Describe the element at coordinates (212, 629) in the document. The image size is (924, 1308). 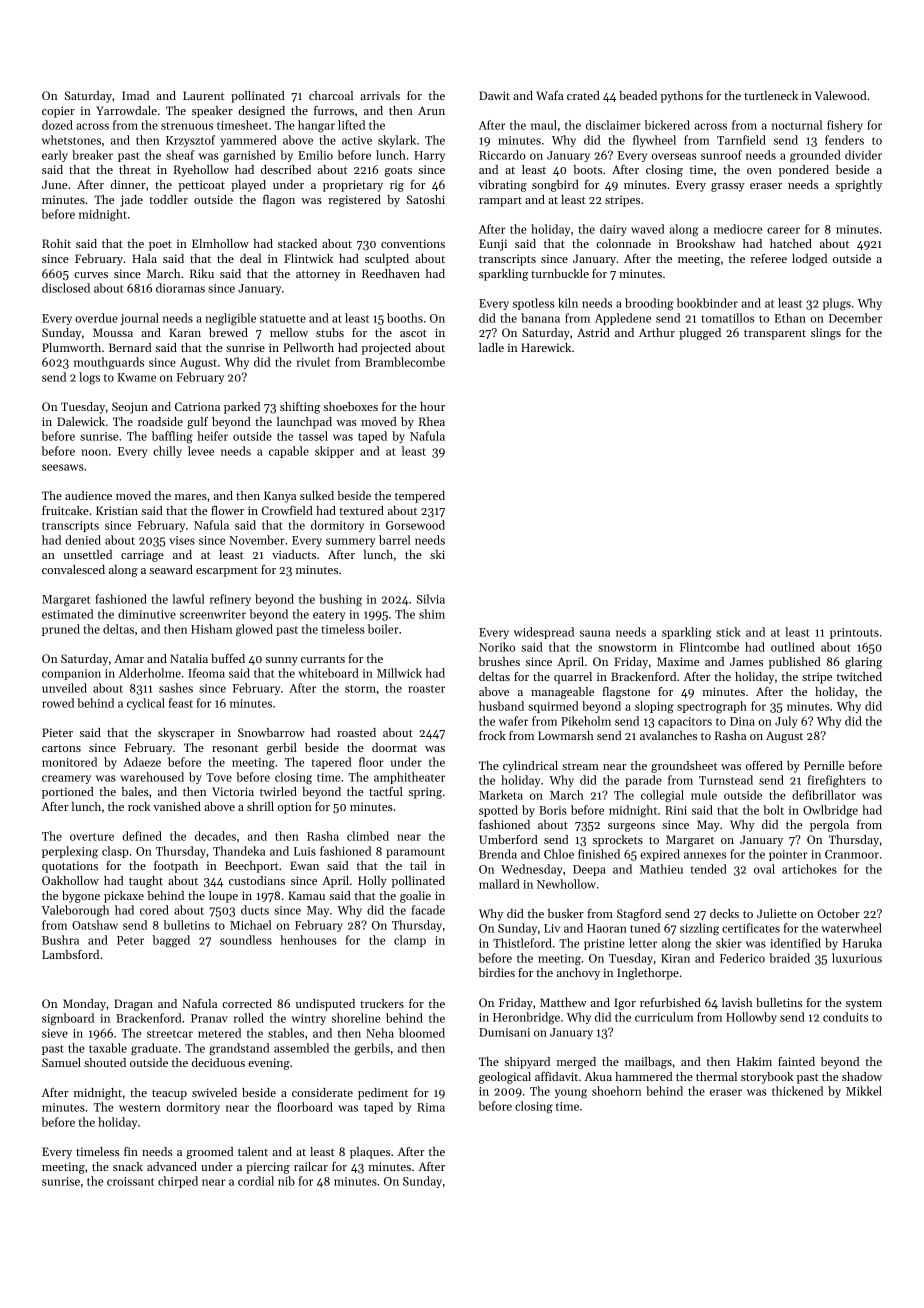
I see `Hisham` at that location.
